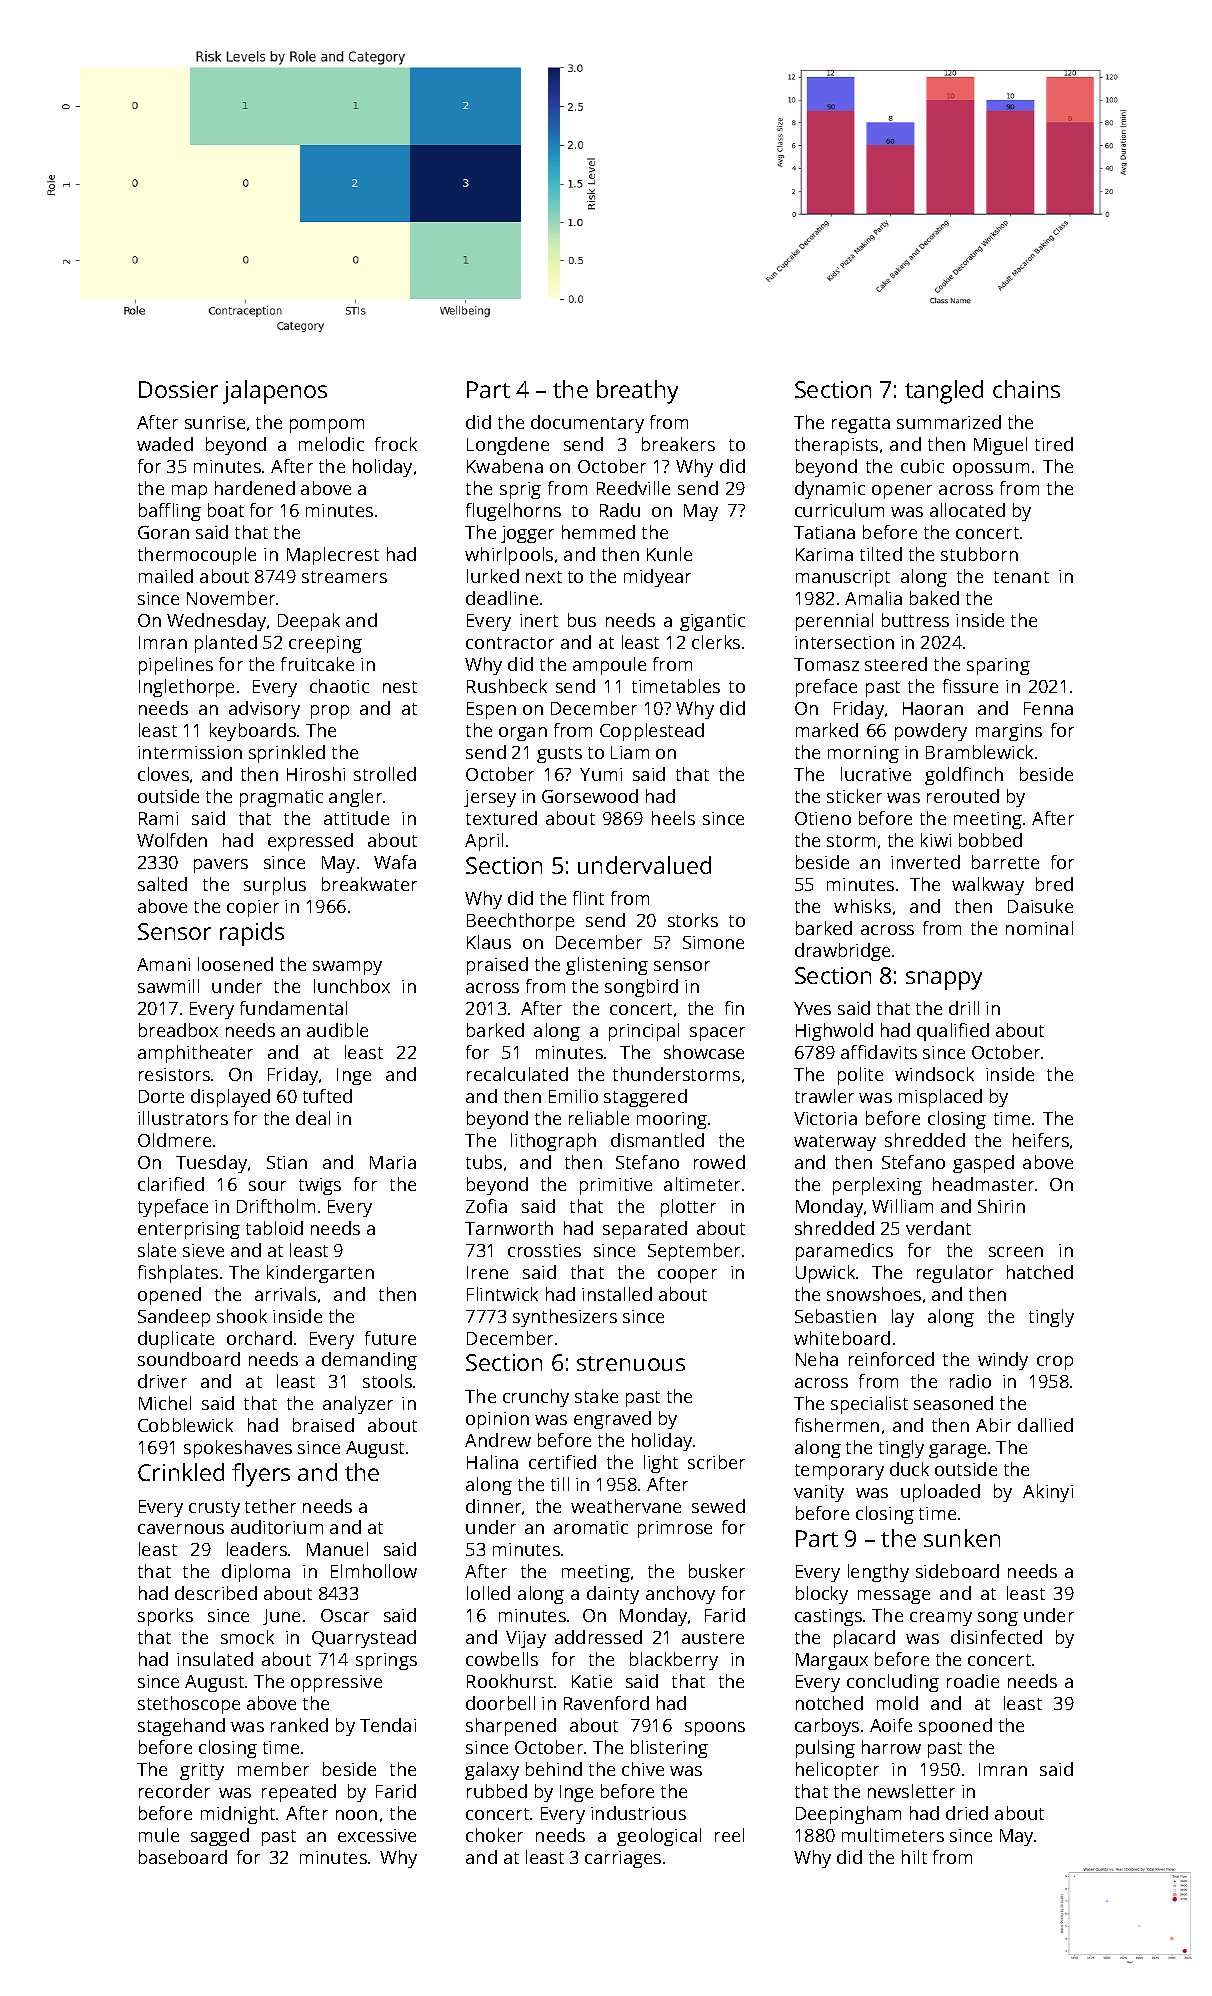 This screenshot has width=1212, height=1996. What do you see at coordinates (861, 425) in the screenshot?
I see `regatta` at bounding box center [861, 425].
